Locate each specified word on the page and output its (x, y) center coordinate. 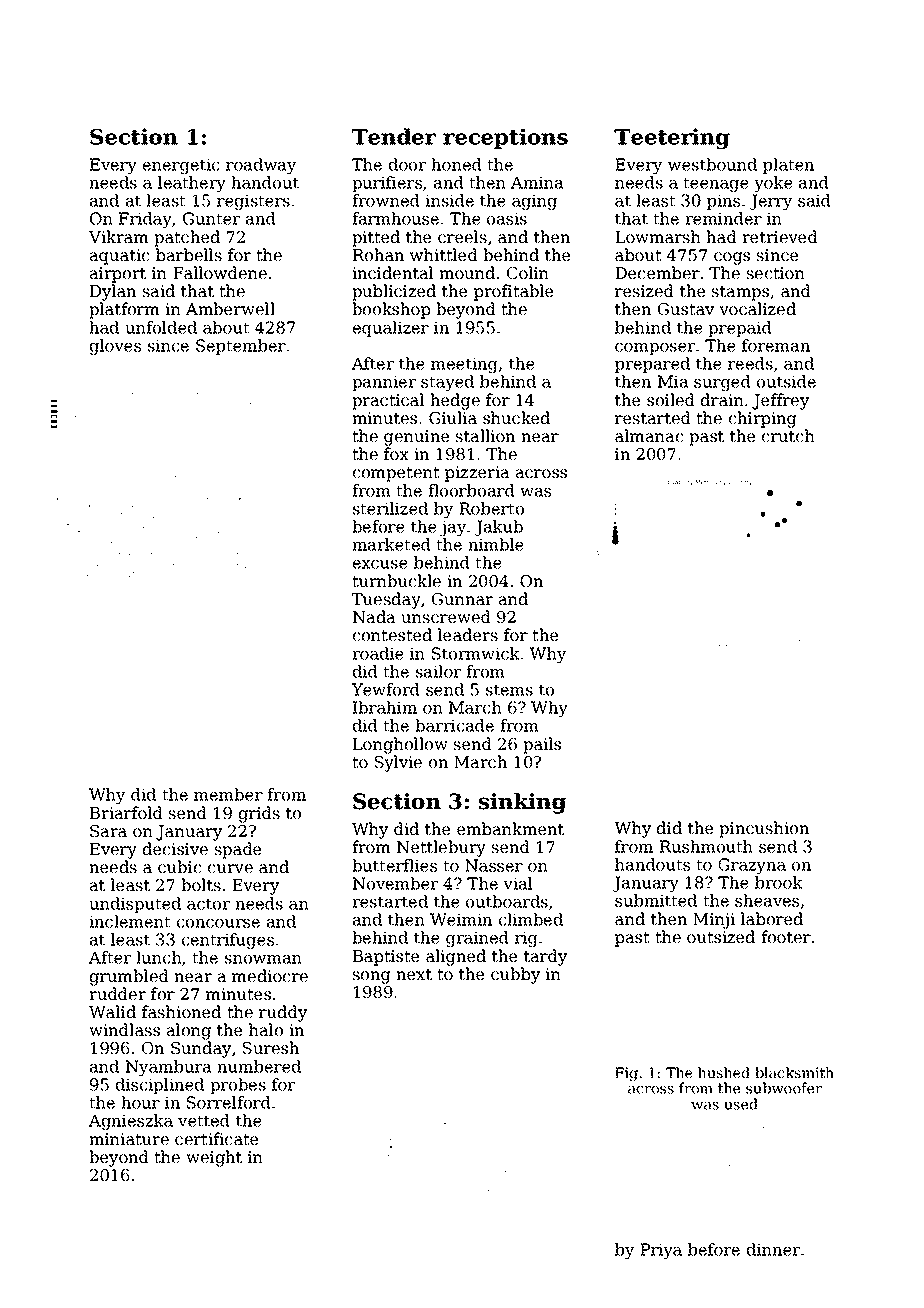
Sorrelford (229, 1102)
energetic (181, 166)
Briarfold (126, 812)
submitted (656, 900)
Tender (394, 136)
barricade (454, 725)
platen (788, 166)
